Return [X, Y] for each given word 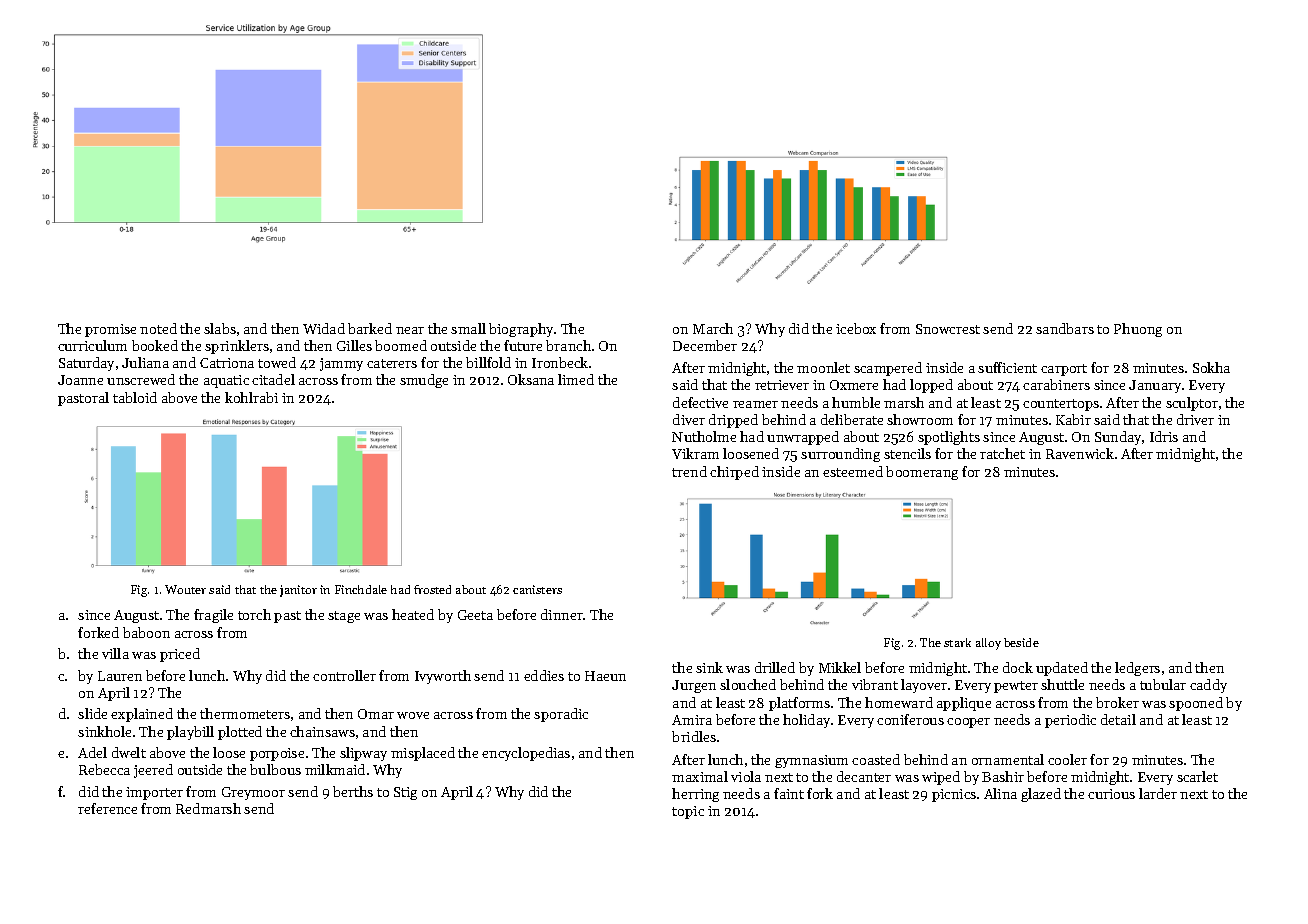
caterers [392, 363]
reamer [755, 404]
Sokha [1211, 367]
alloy [988, 644]
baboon [146, 632]
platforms [799, 704]
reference [107, 808]
